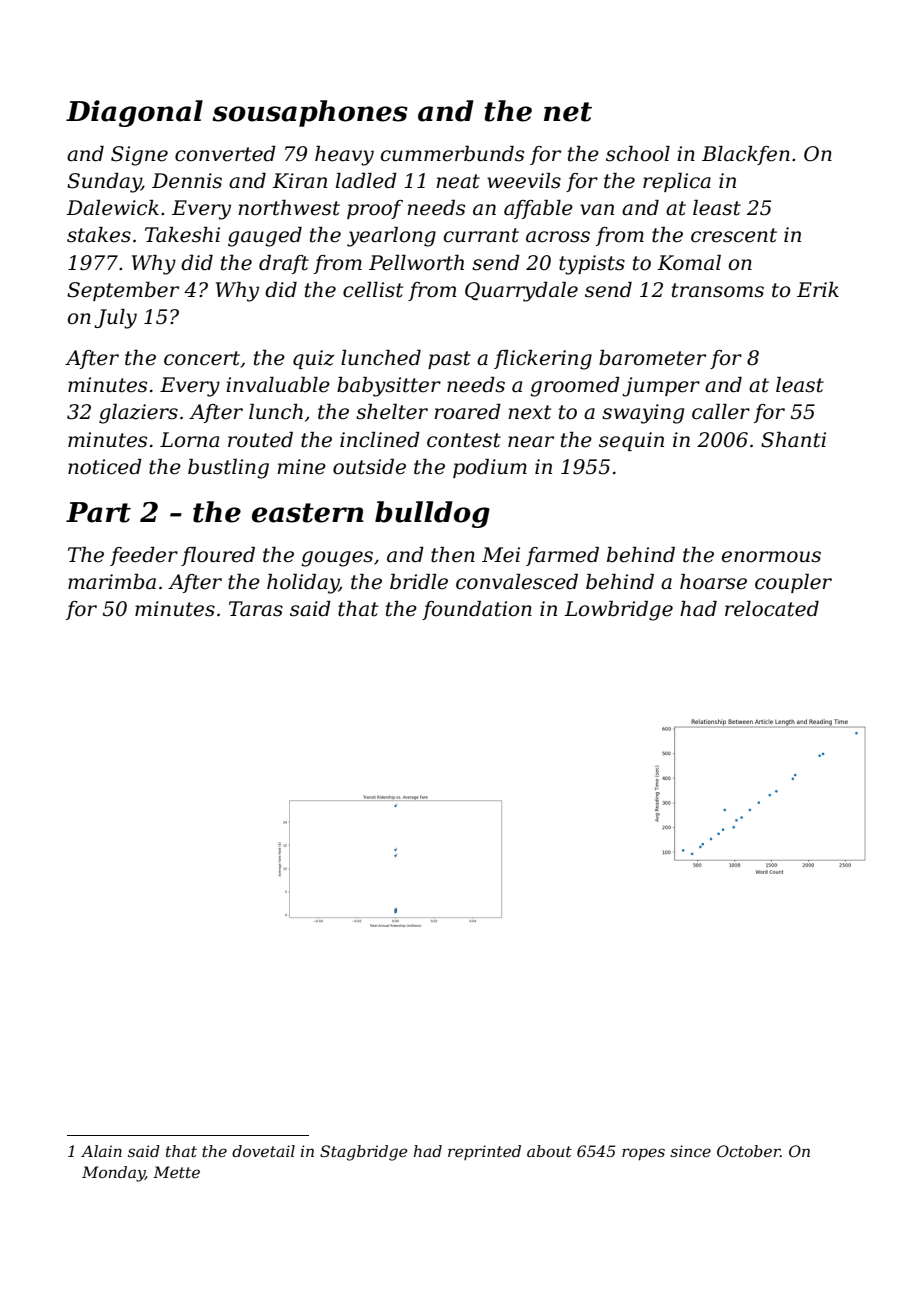 The width and height of the document is (908, 1316). What do you see at coordinates (524, 181) in the document?
I see `weevils` at bounding box center [524, 181].
